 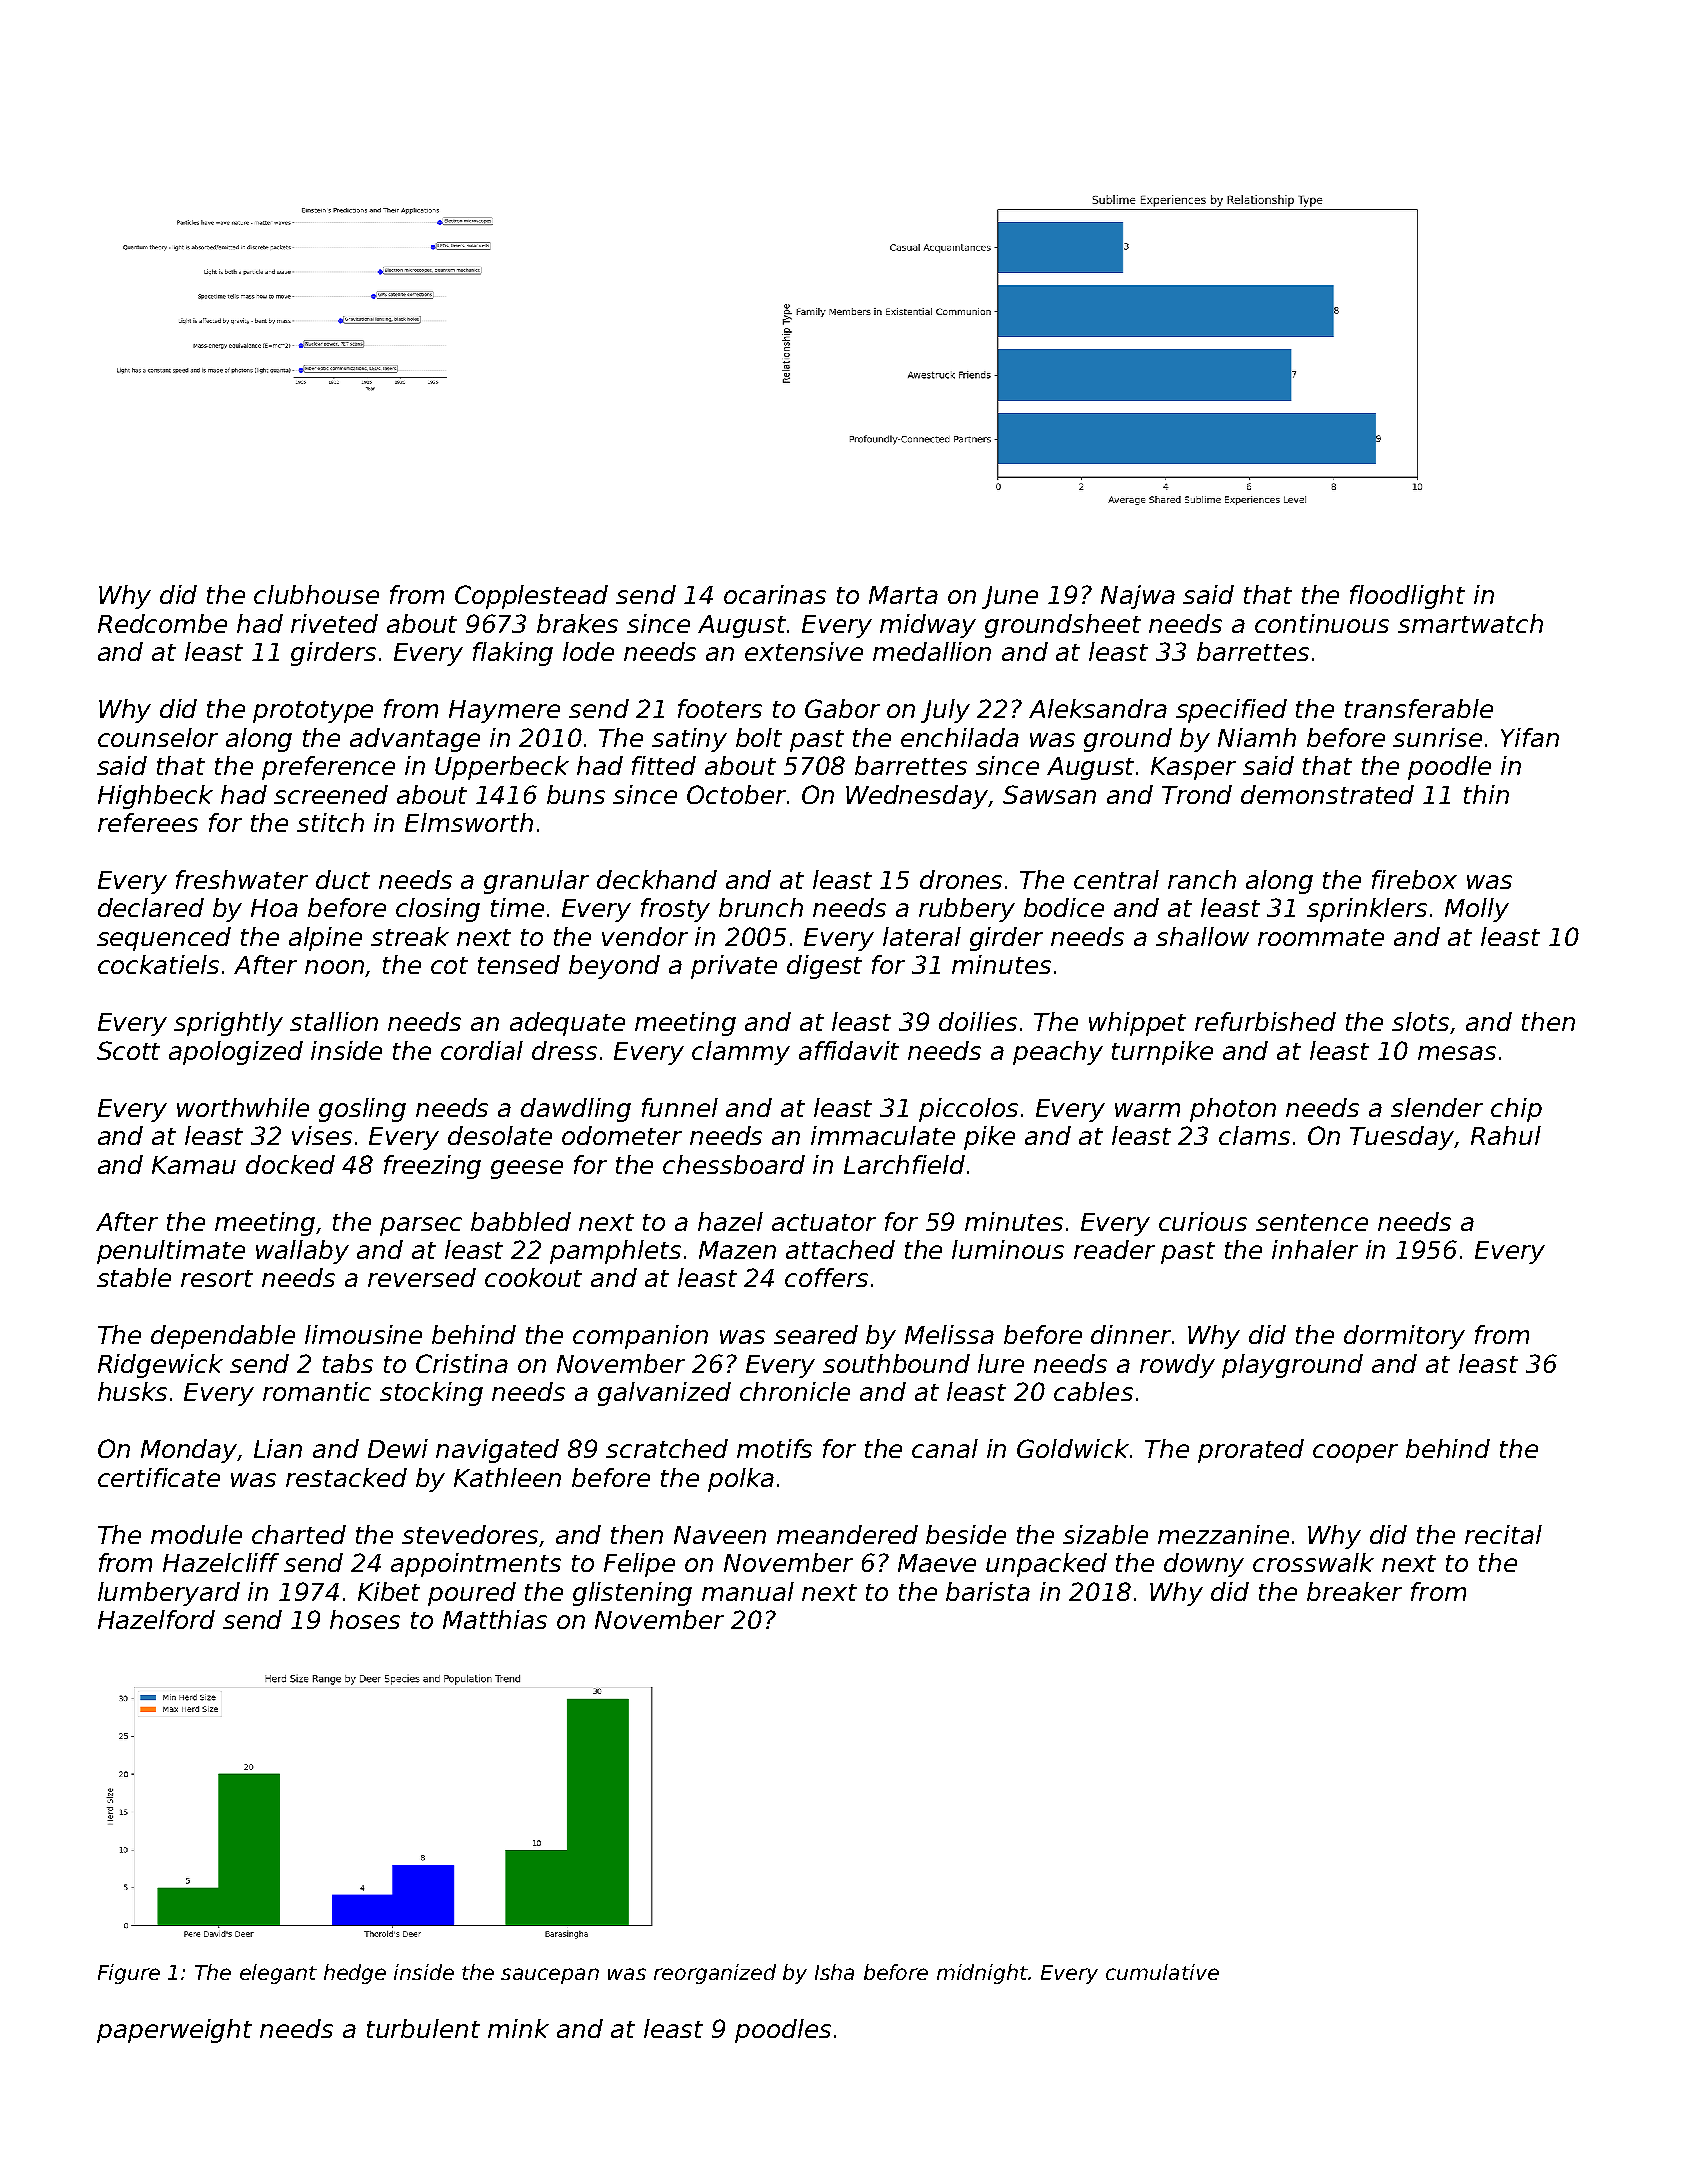 I want to click on extensive, so click(x=804, y=651).
